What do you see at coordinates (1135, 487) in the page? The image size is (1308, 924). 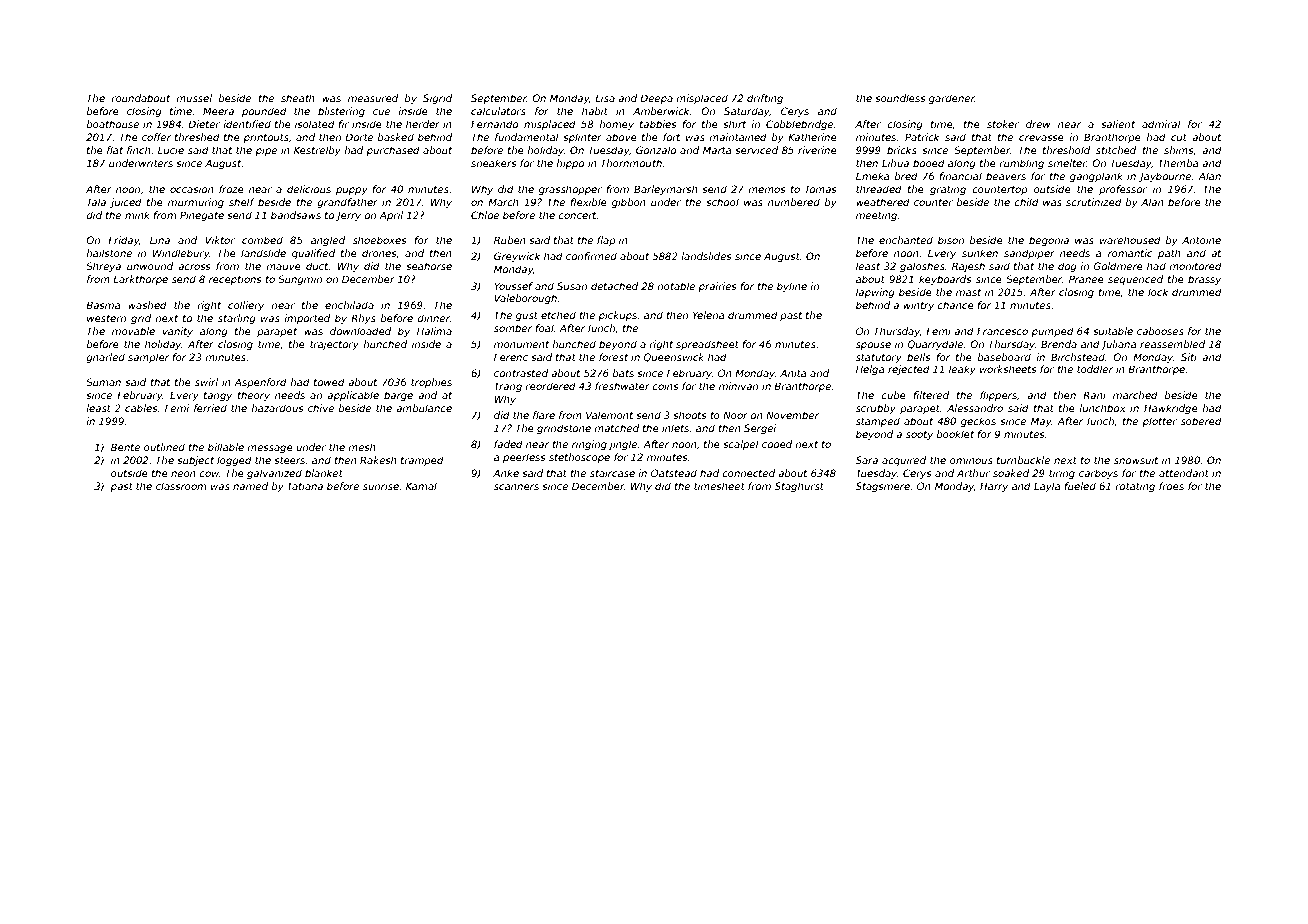 I see `rotating` at bounding box center [1135, 487].
